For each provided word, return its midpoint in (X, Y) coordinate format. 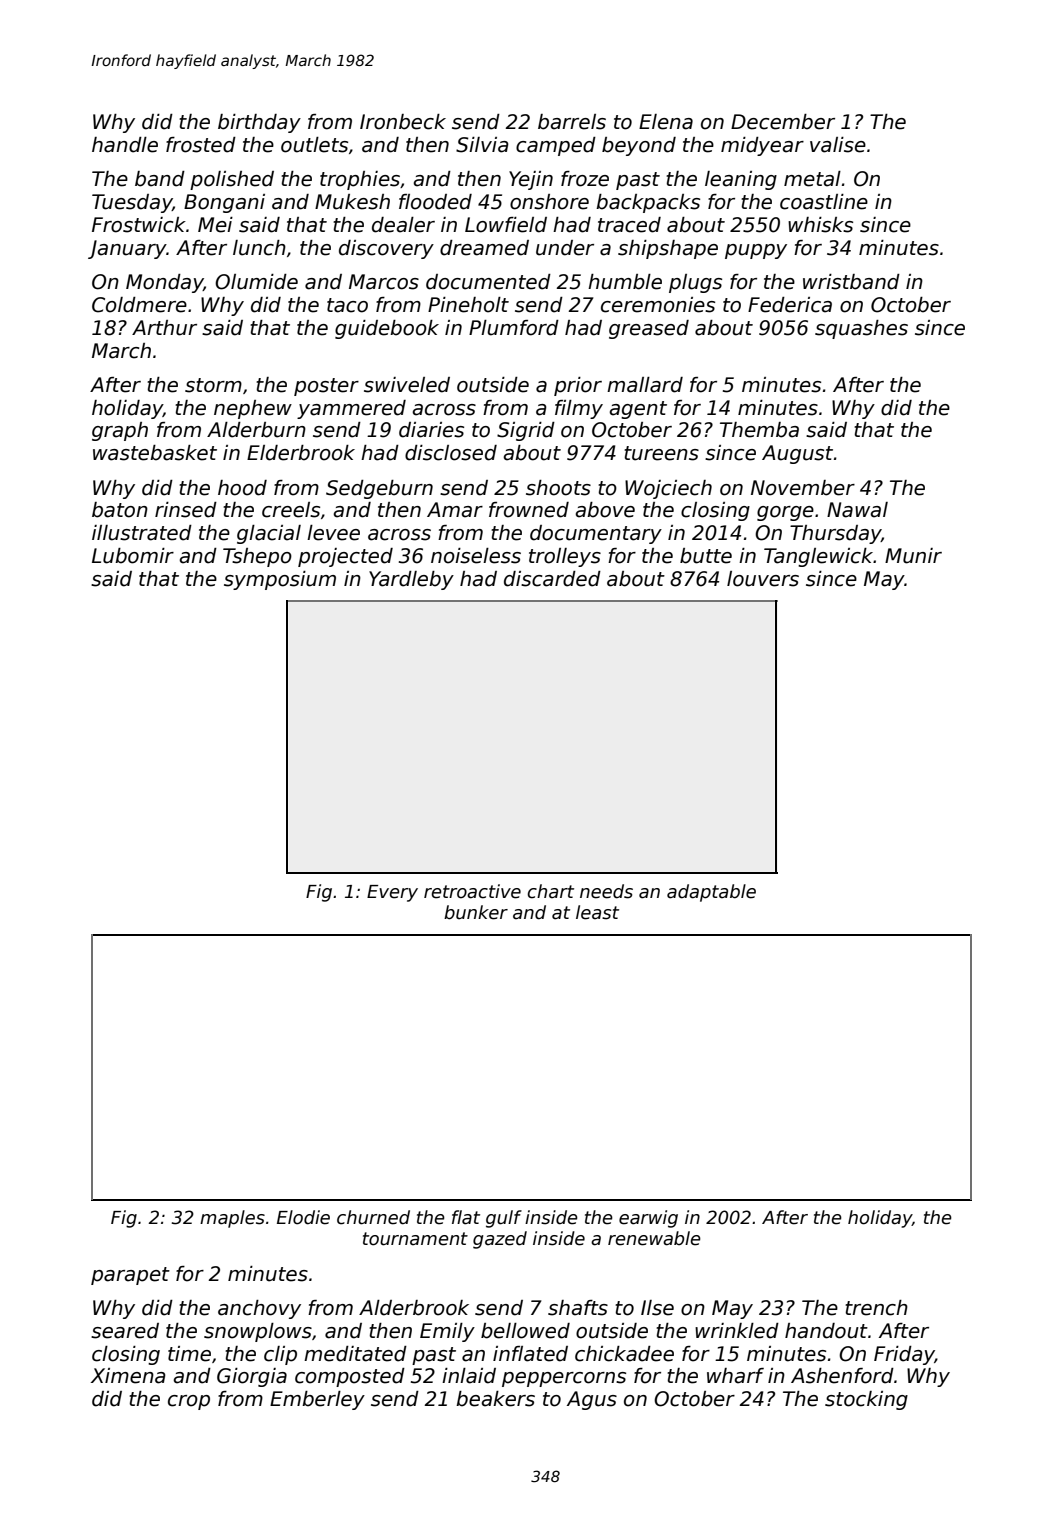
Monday (165, 283)
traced (629, 225)
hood (242, 488)
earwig (648, 1219)
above (605, 510)
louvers (763, 579)
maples (232, 1219)
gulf (504, 1219)
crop (189, 1402)
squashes (861, 329)
